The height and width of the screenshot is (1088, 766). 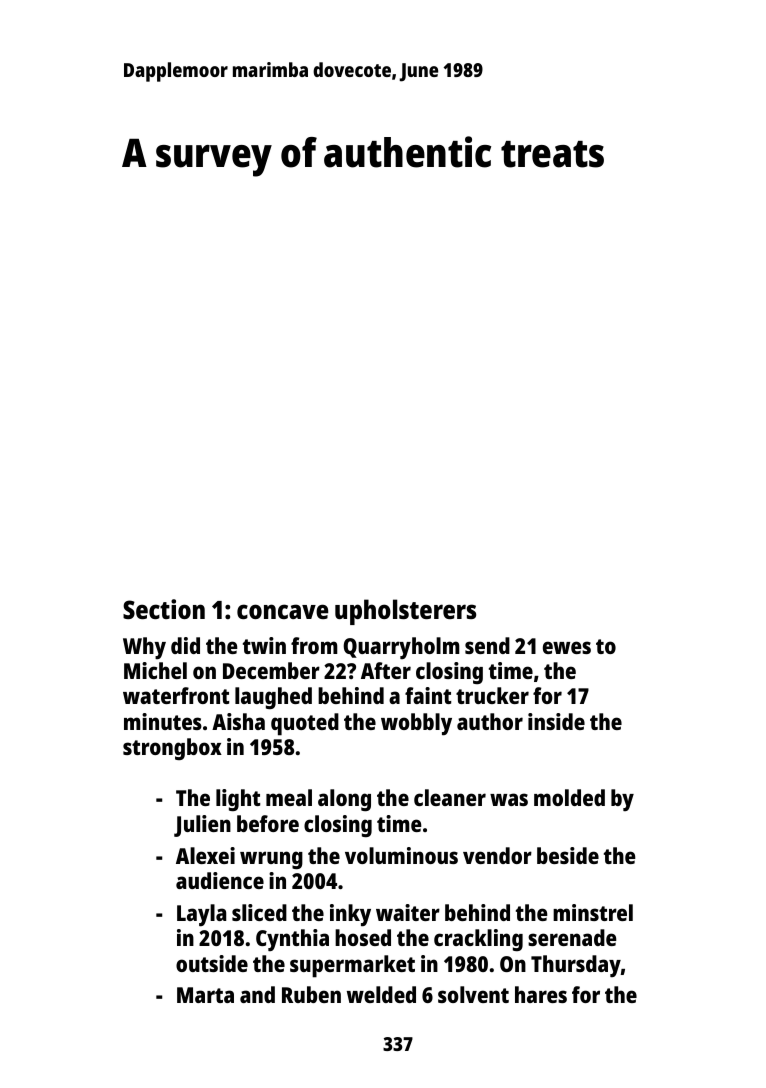 I want to click on Aisha, so click(x=238, y=721).
